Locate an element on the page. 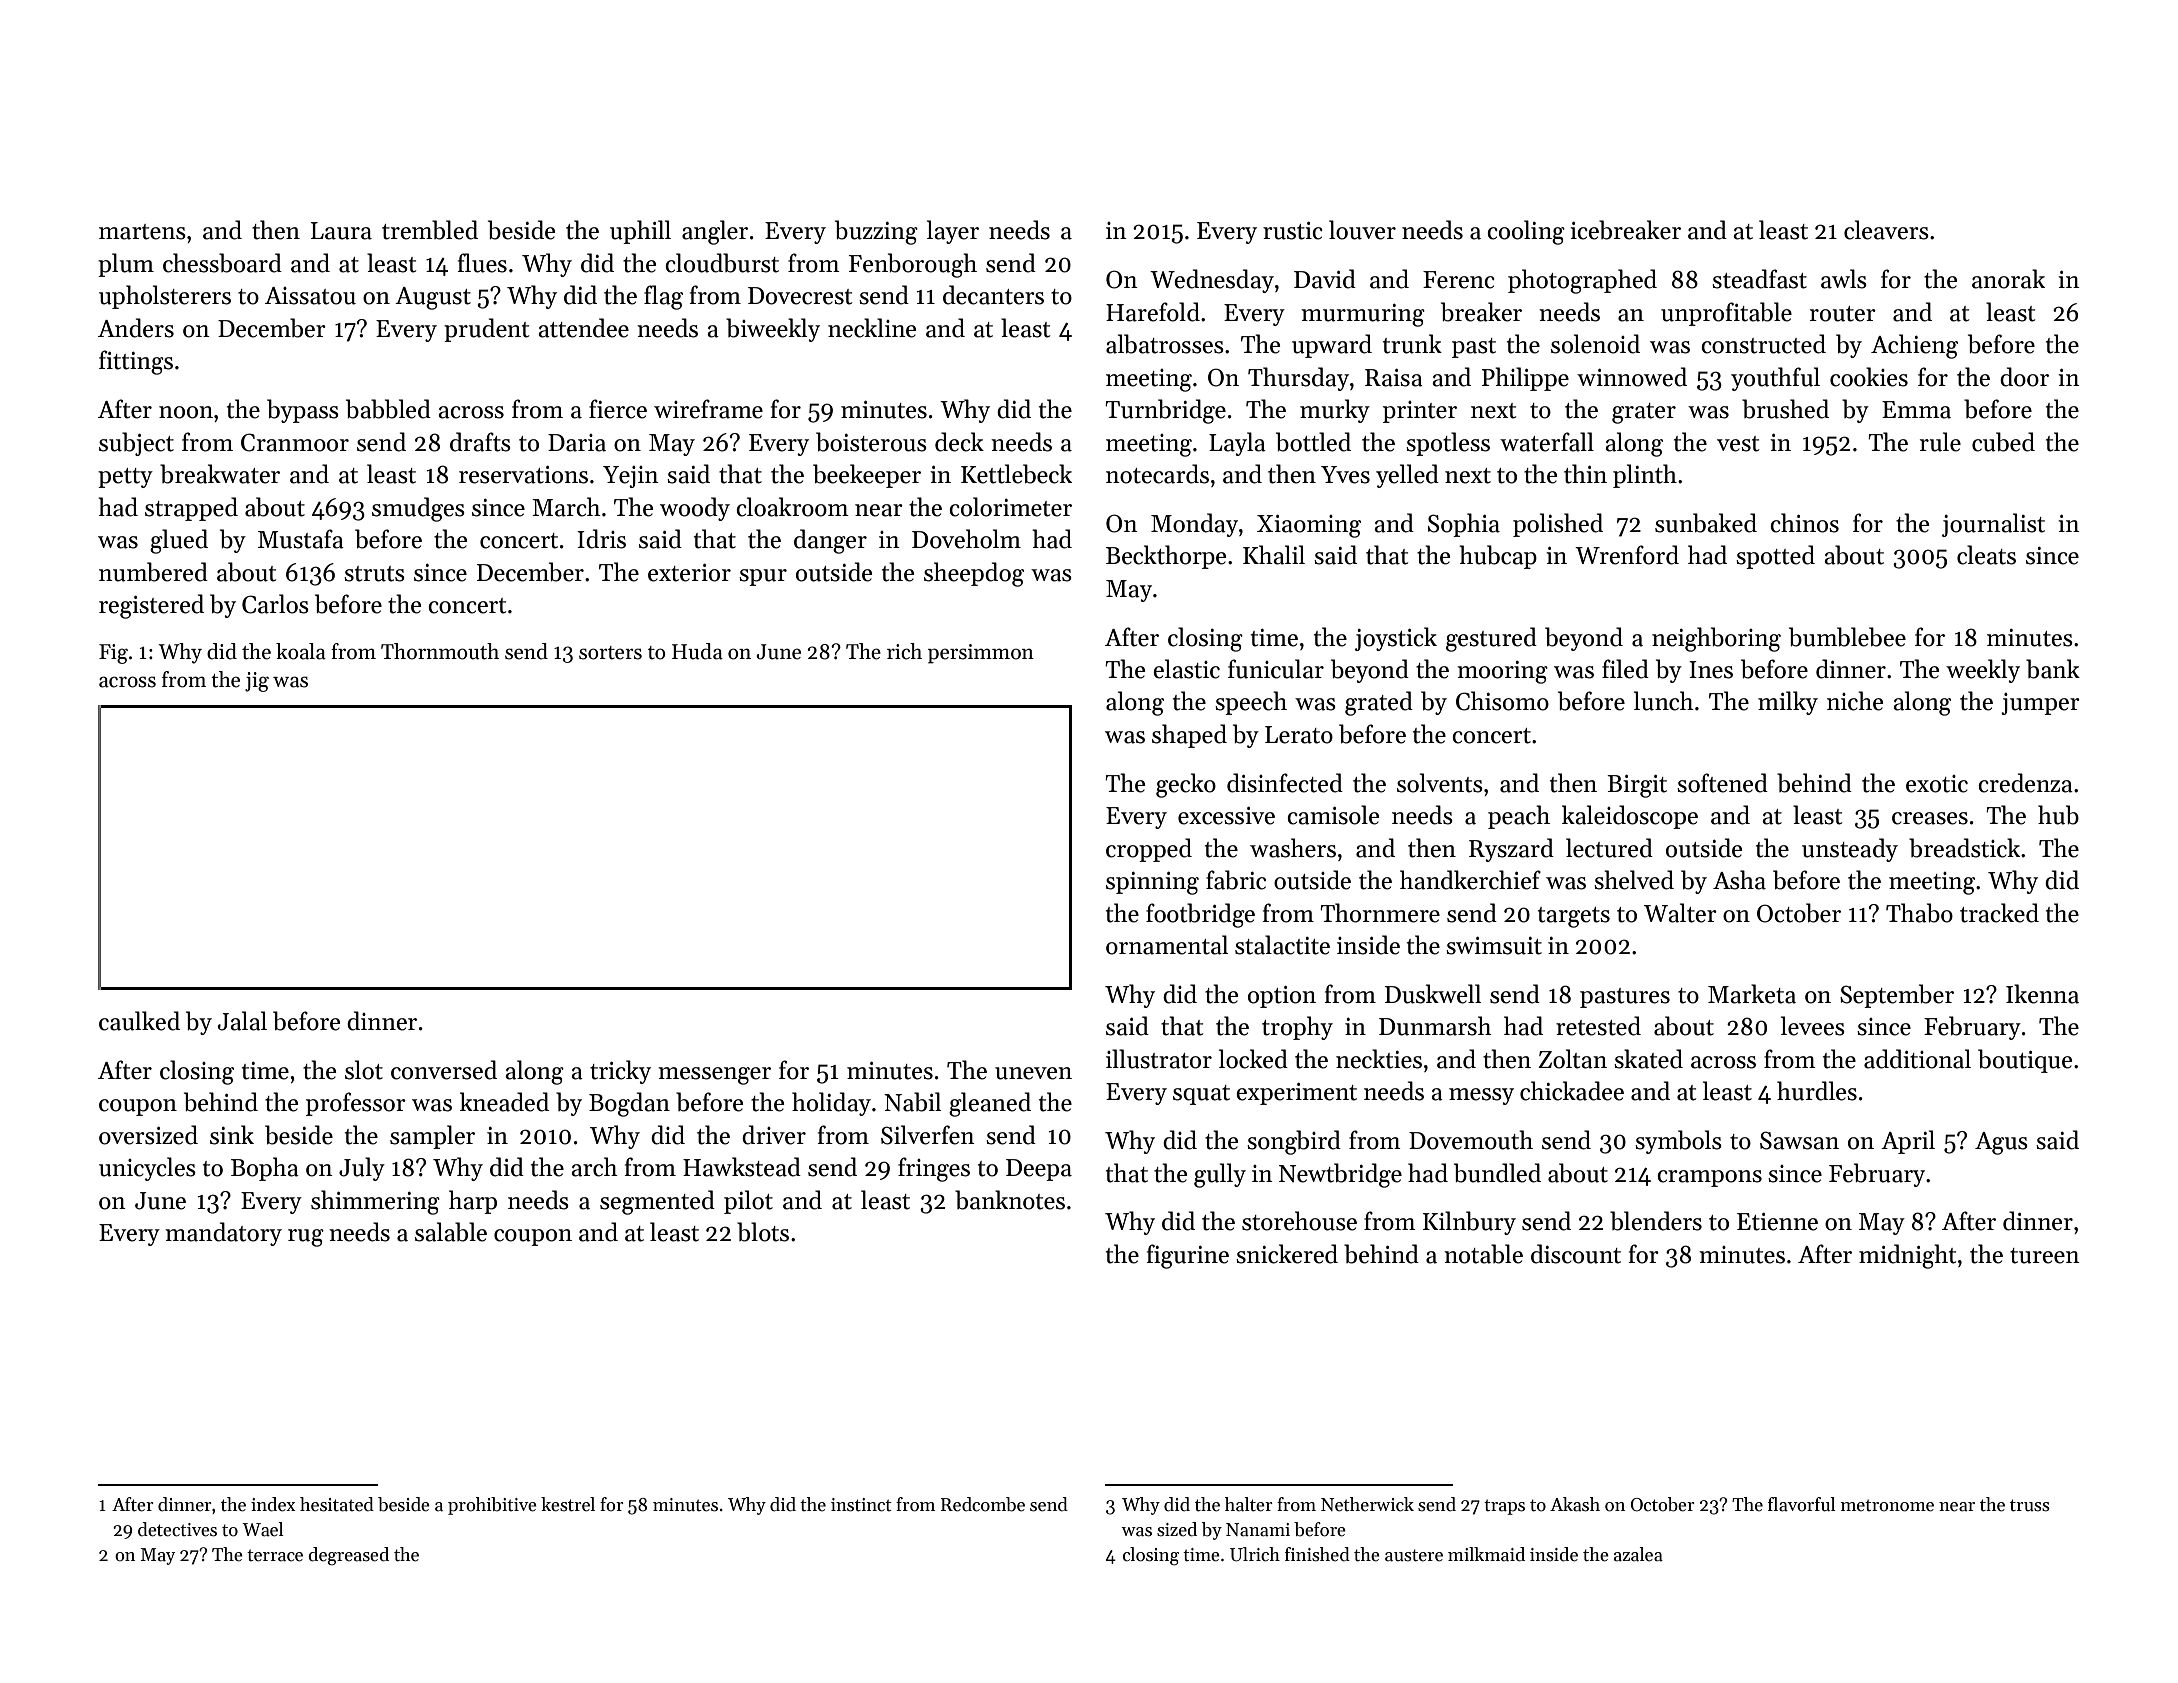  cropped is located at coordinates (1149, 850).
